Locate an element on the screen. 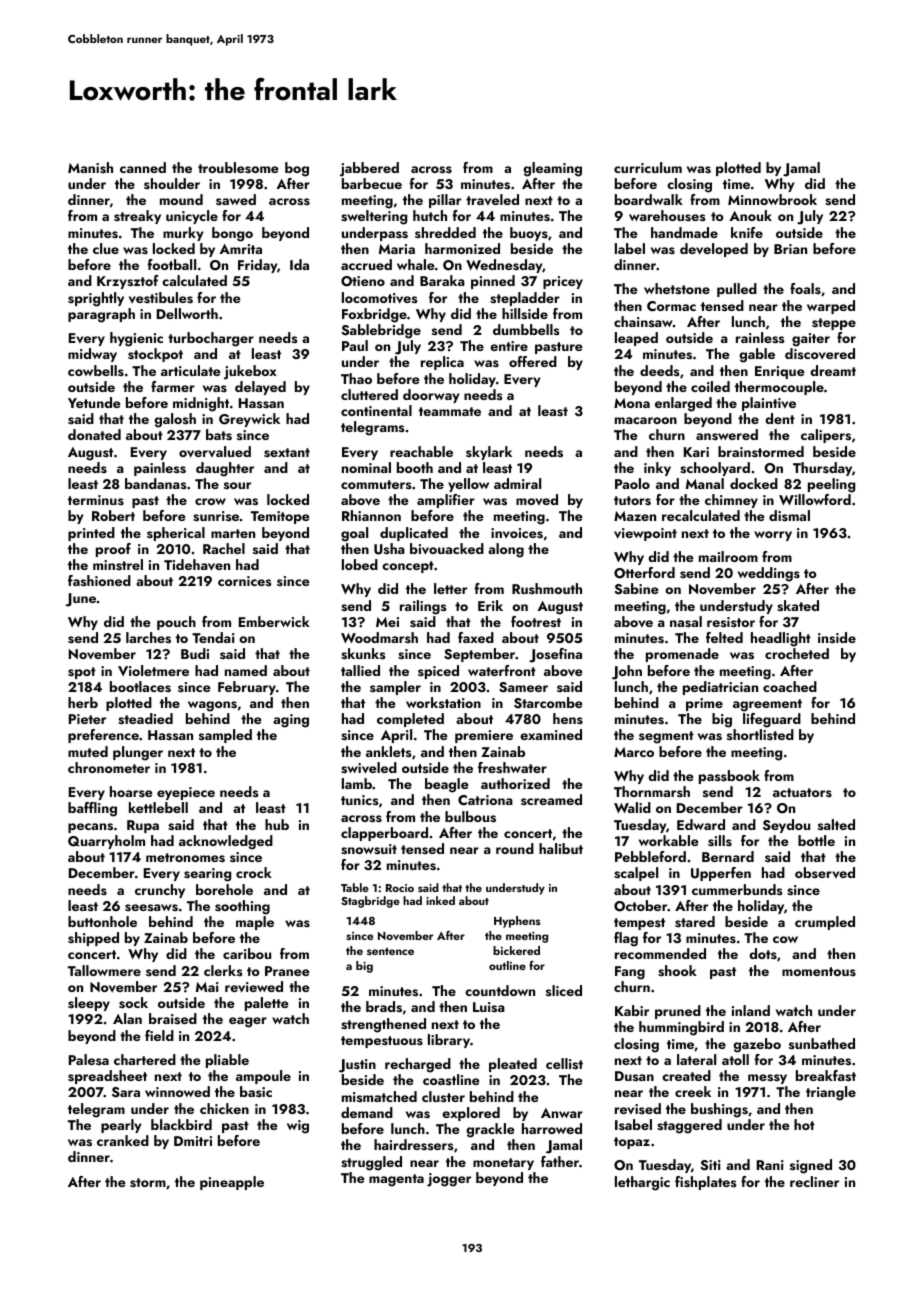 The height and width of the screenshot is (1308, 924). stockpot is located at coordinates (155, 355).
